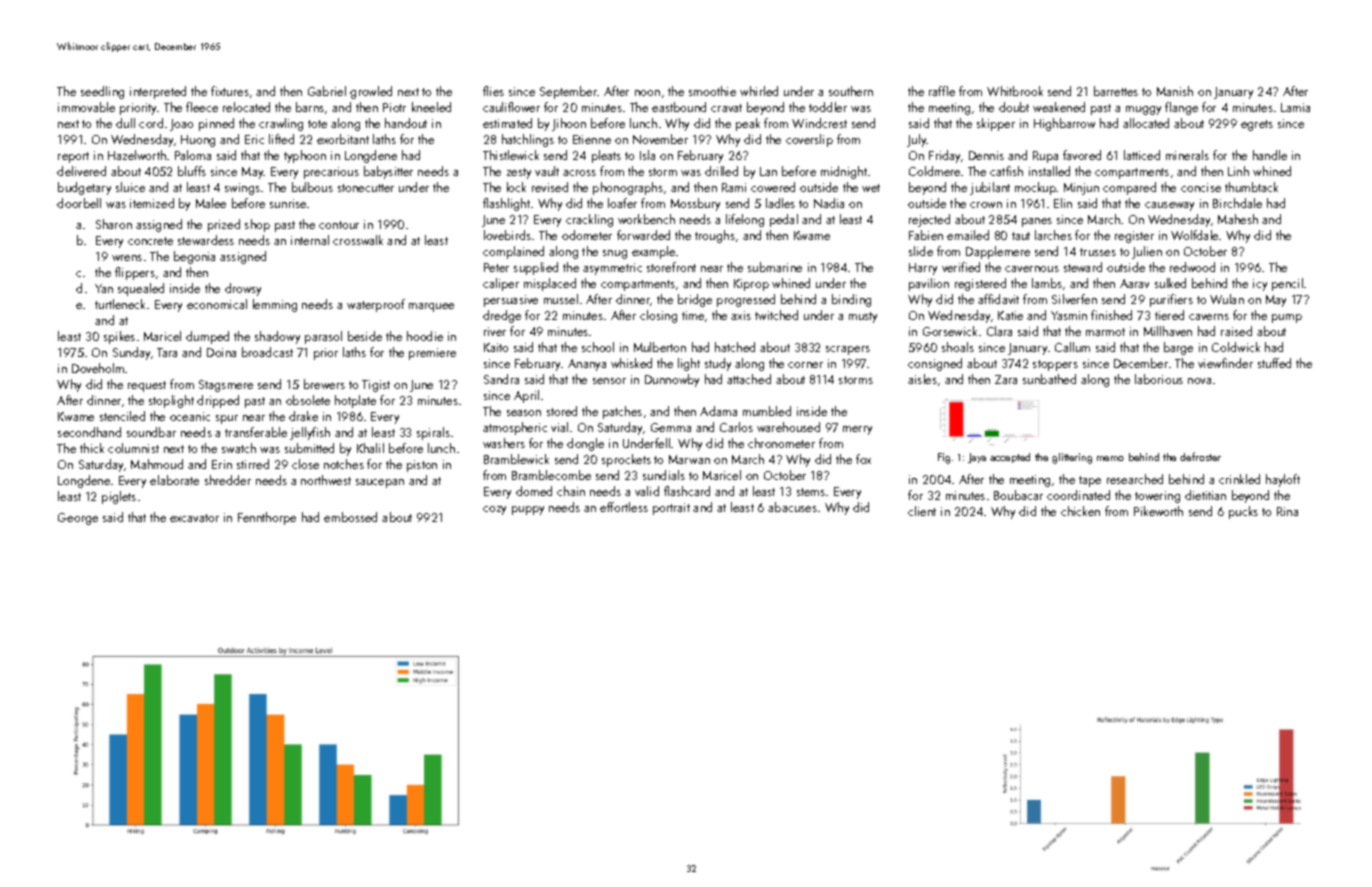 The width and height of the screenshot is (1372, 887). What do you see at coordinates (1178, 348) in the screenshot?
I see `barge` at bounding box center [1178, 348].
